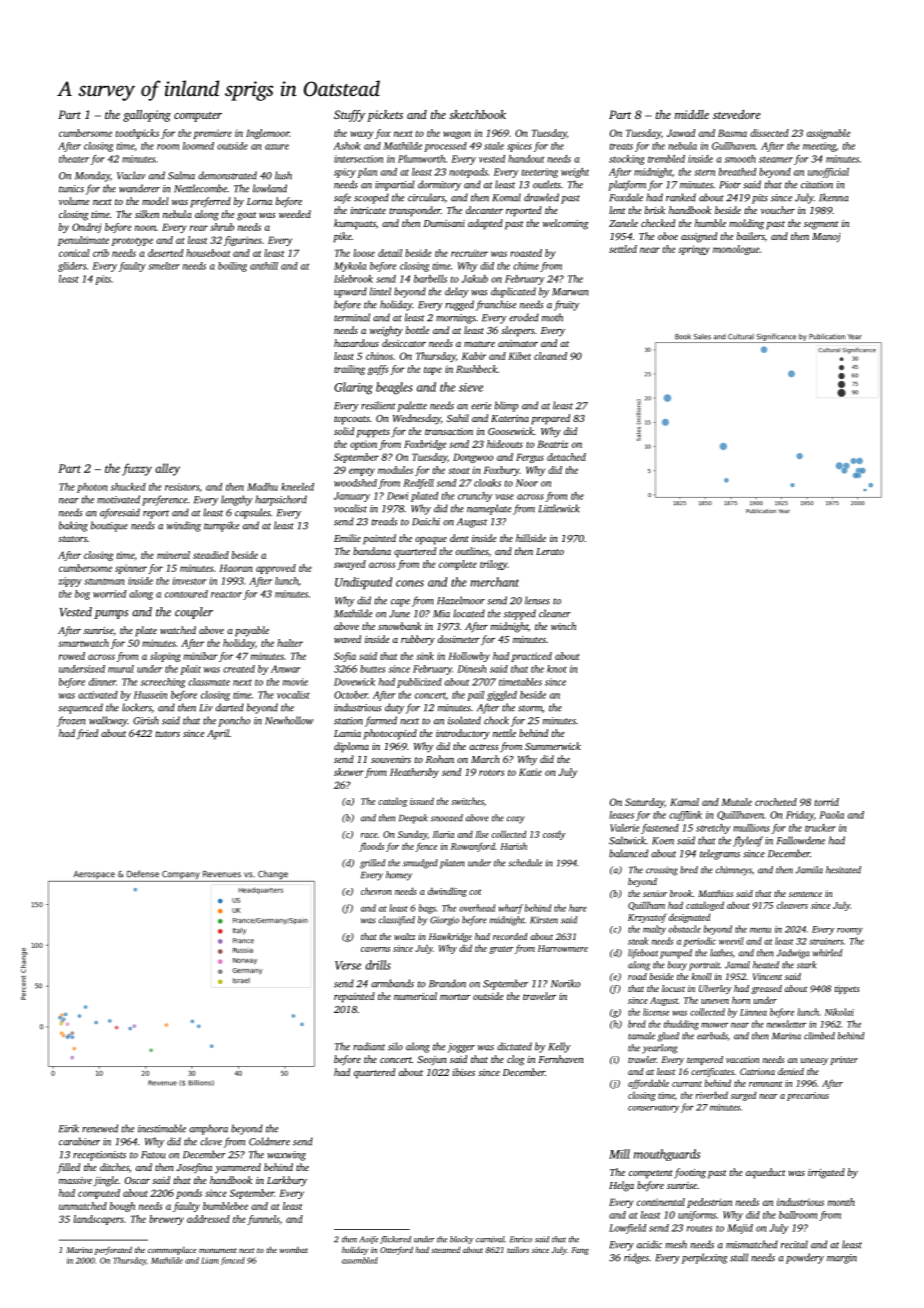 Image resolution: width=924 pixels, height=1308 pixels. What do you see at coordinates (71, 721) in the page?
I see `frozen` at bounding box center [71, 721].
